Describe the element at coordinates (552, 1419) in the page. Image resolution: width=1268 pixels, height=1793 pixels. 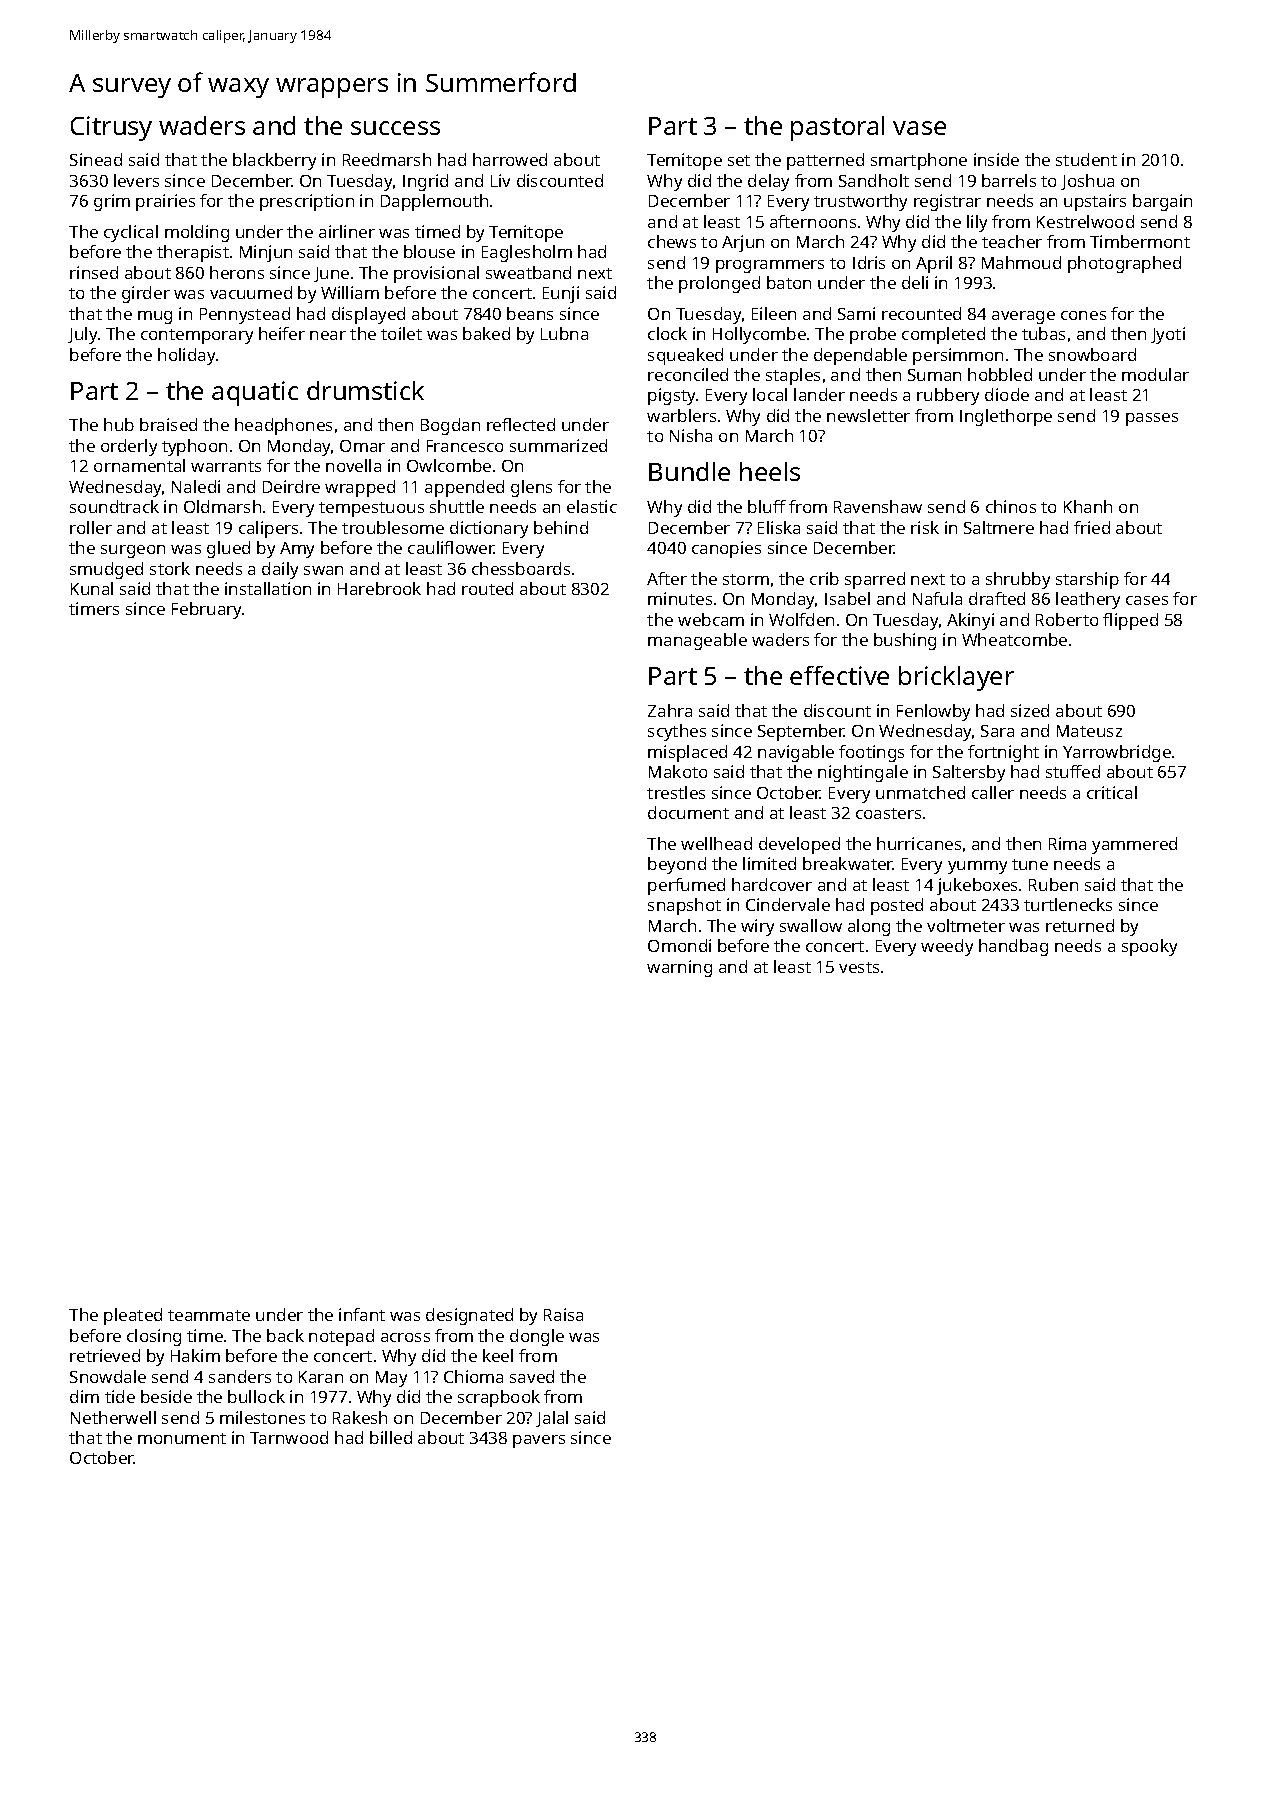
I see `Jalal` at that location.
